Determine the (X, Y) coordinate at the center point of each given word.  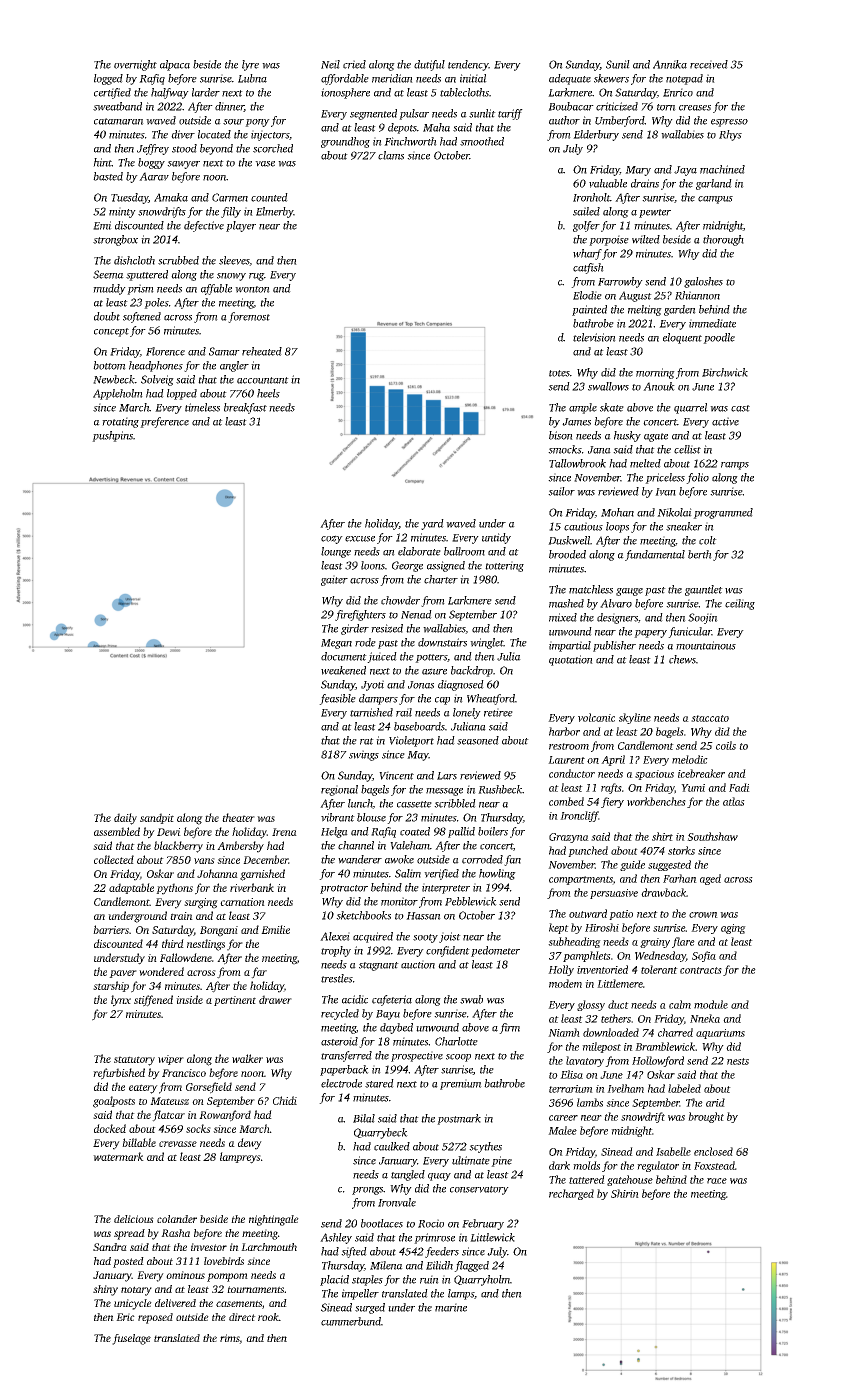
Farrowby (620, 282)
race (717, 1181)
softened (142, 317)
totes (559, 373)
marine (451, 1307)
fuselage (131, 1339)
